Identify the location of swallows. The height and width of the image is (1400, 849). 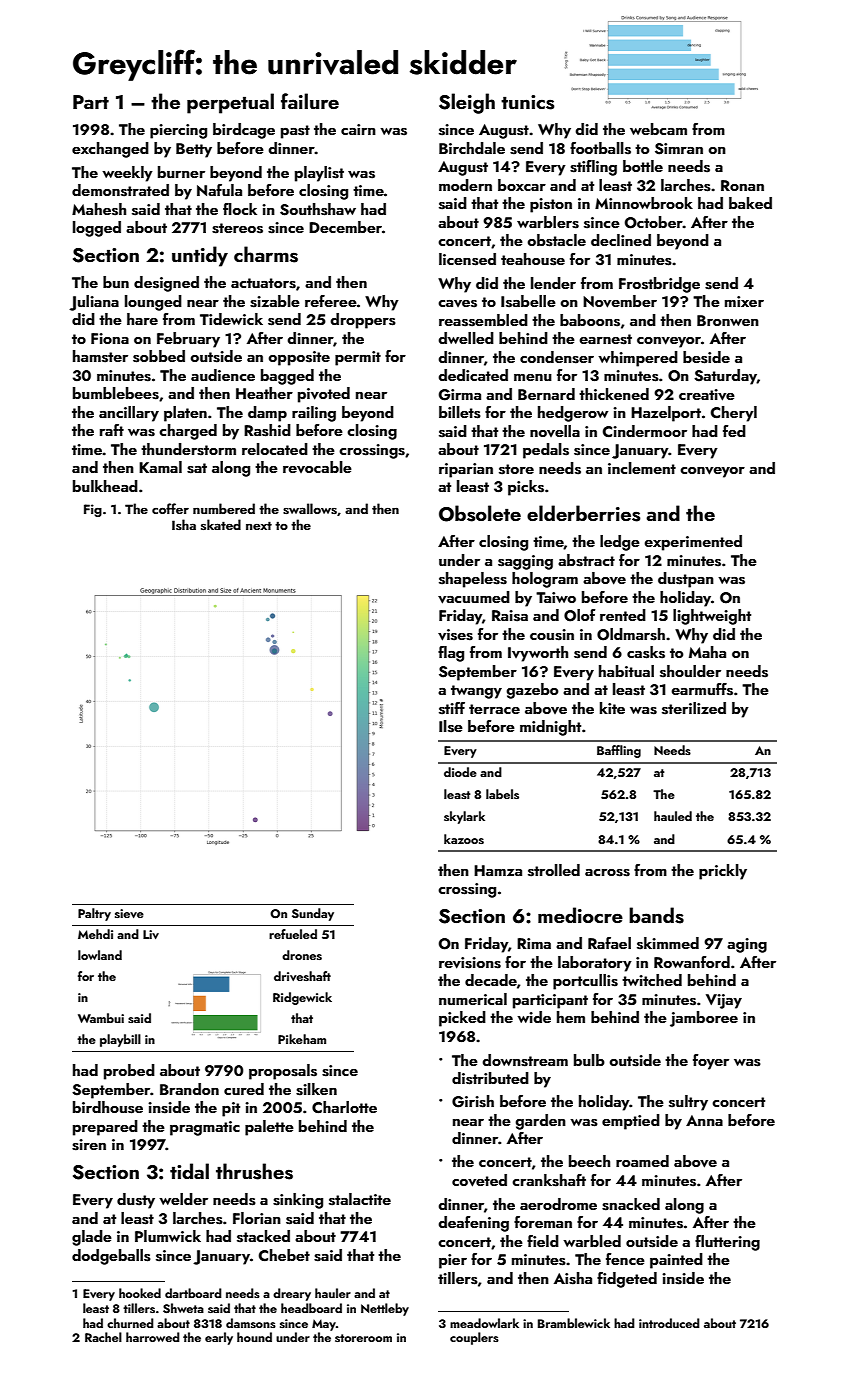
(310, 508).
